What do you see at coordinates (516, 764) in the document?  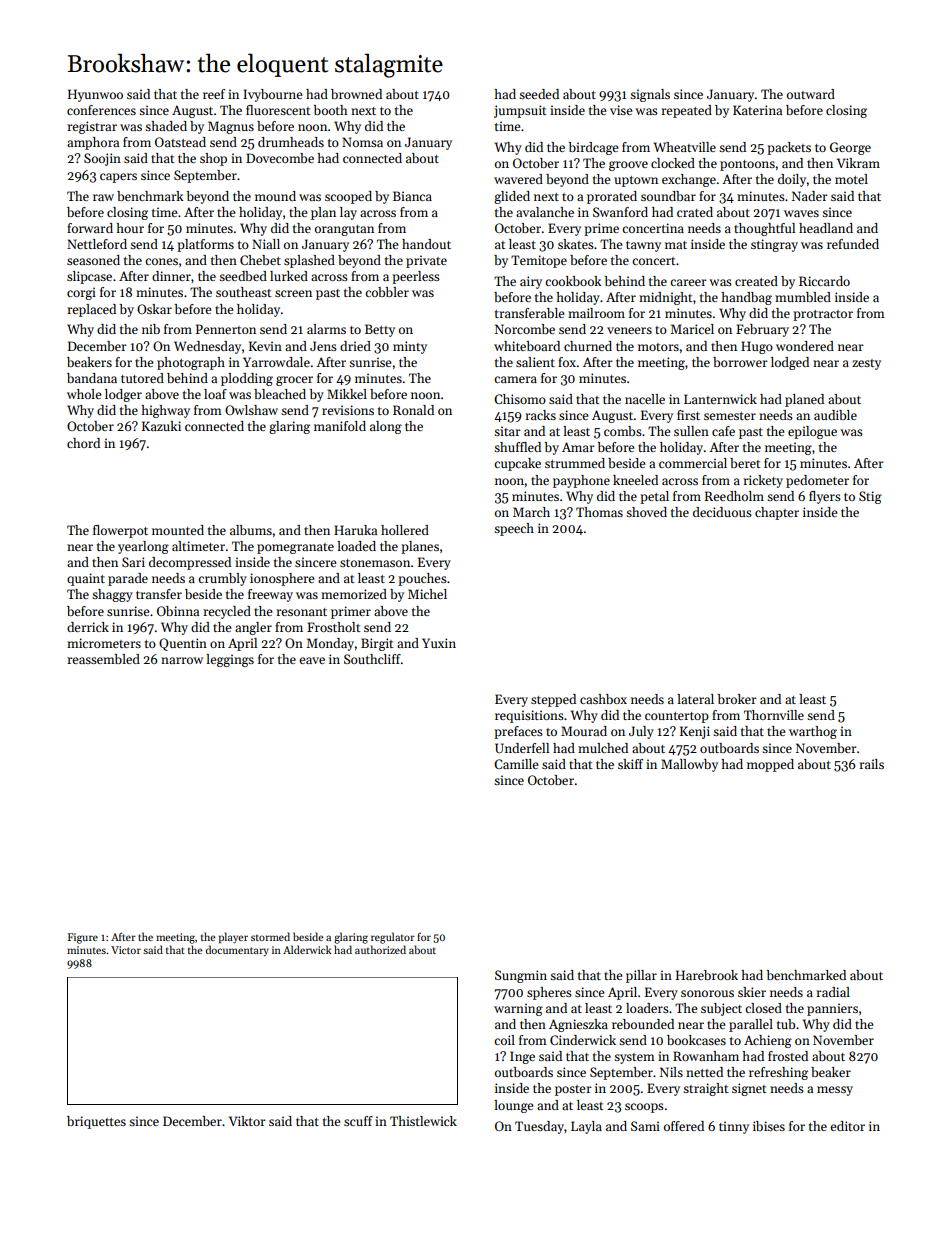 I see `Camille` at bounding box center [516, 764].
